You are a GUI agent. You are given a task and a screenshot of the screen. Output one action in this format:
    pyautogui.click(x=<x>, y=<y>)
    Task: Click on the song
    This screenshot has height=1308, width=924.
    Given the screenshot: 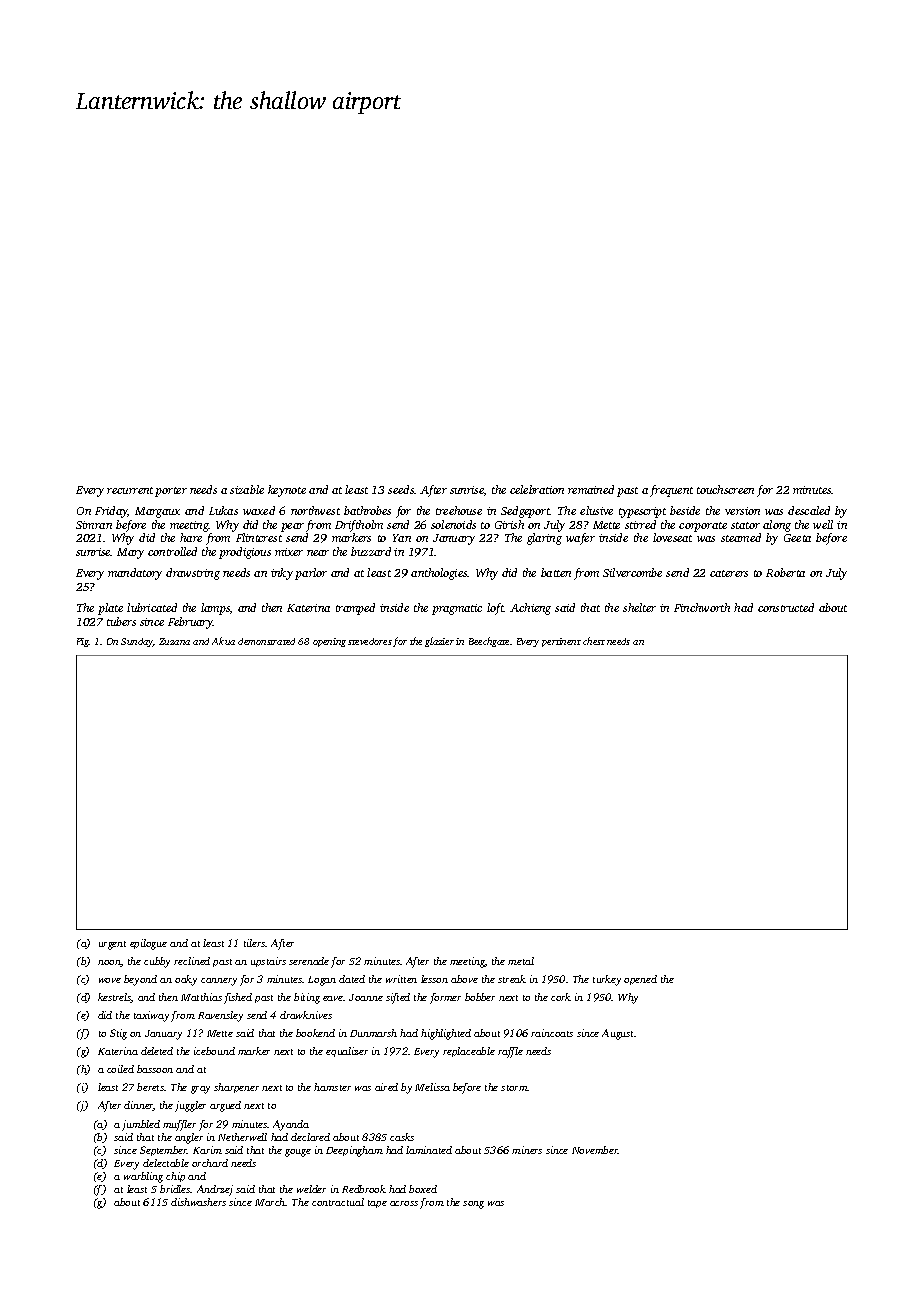 What is the action you would take?
    pyautogui.click(x=473, y=1205)
